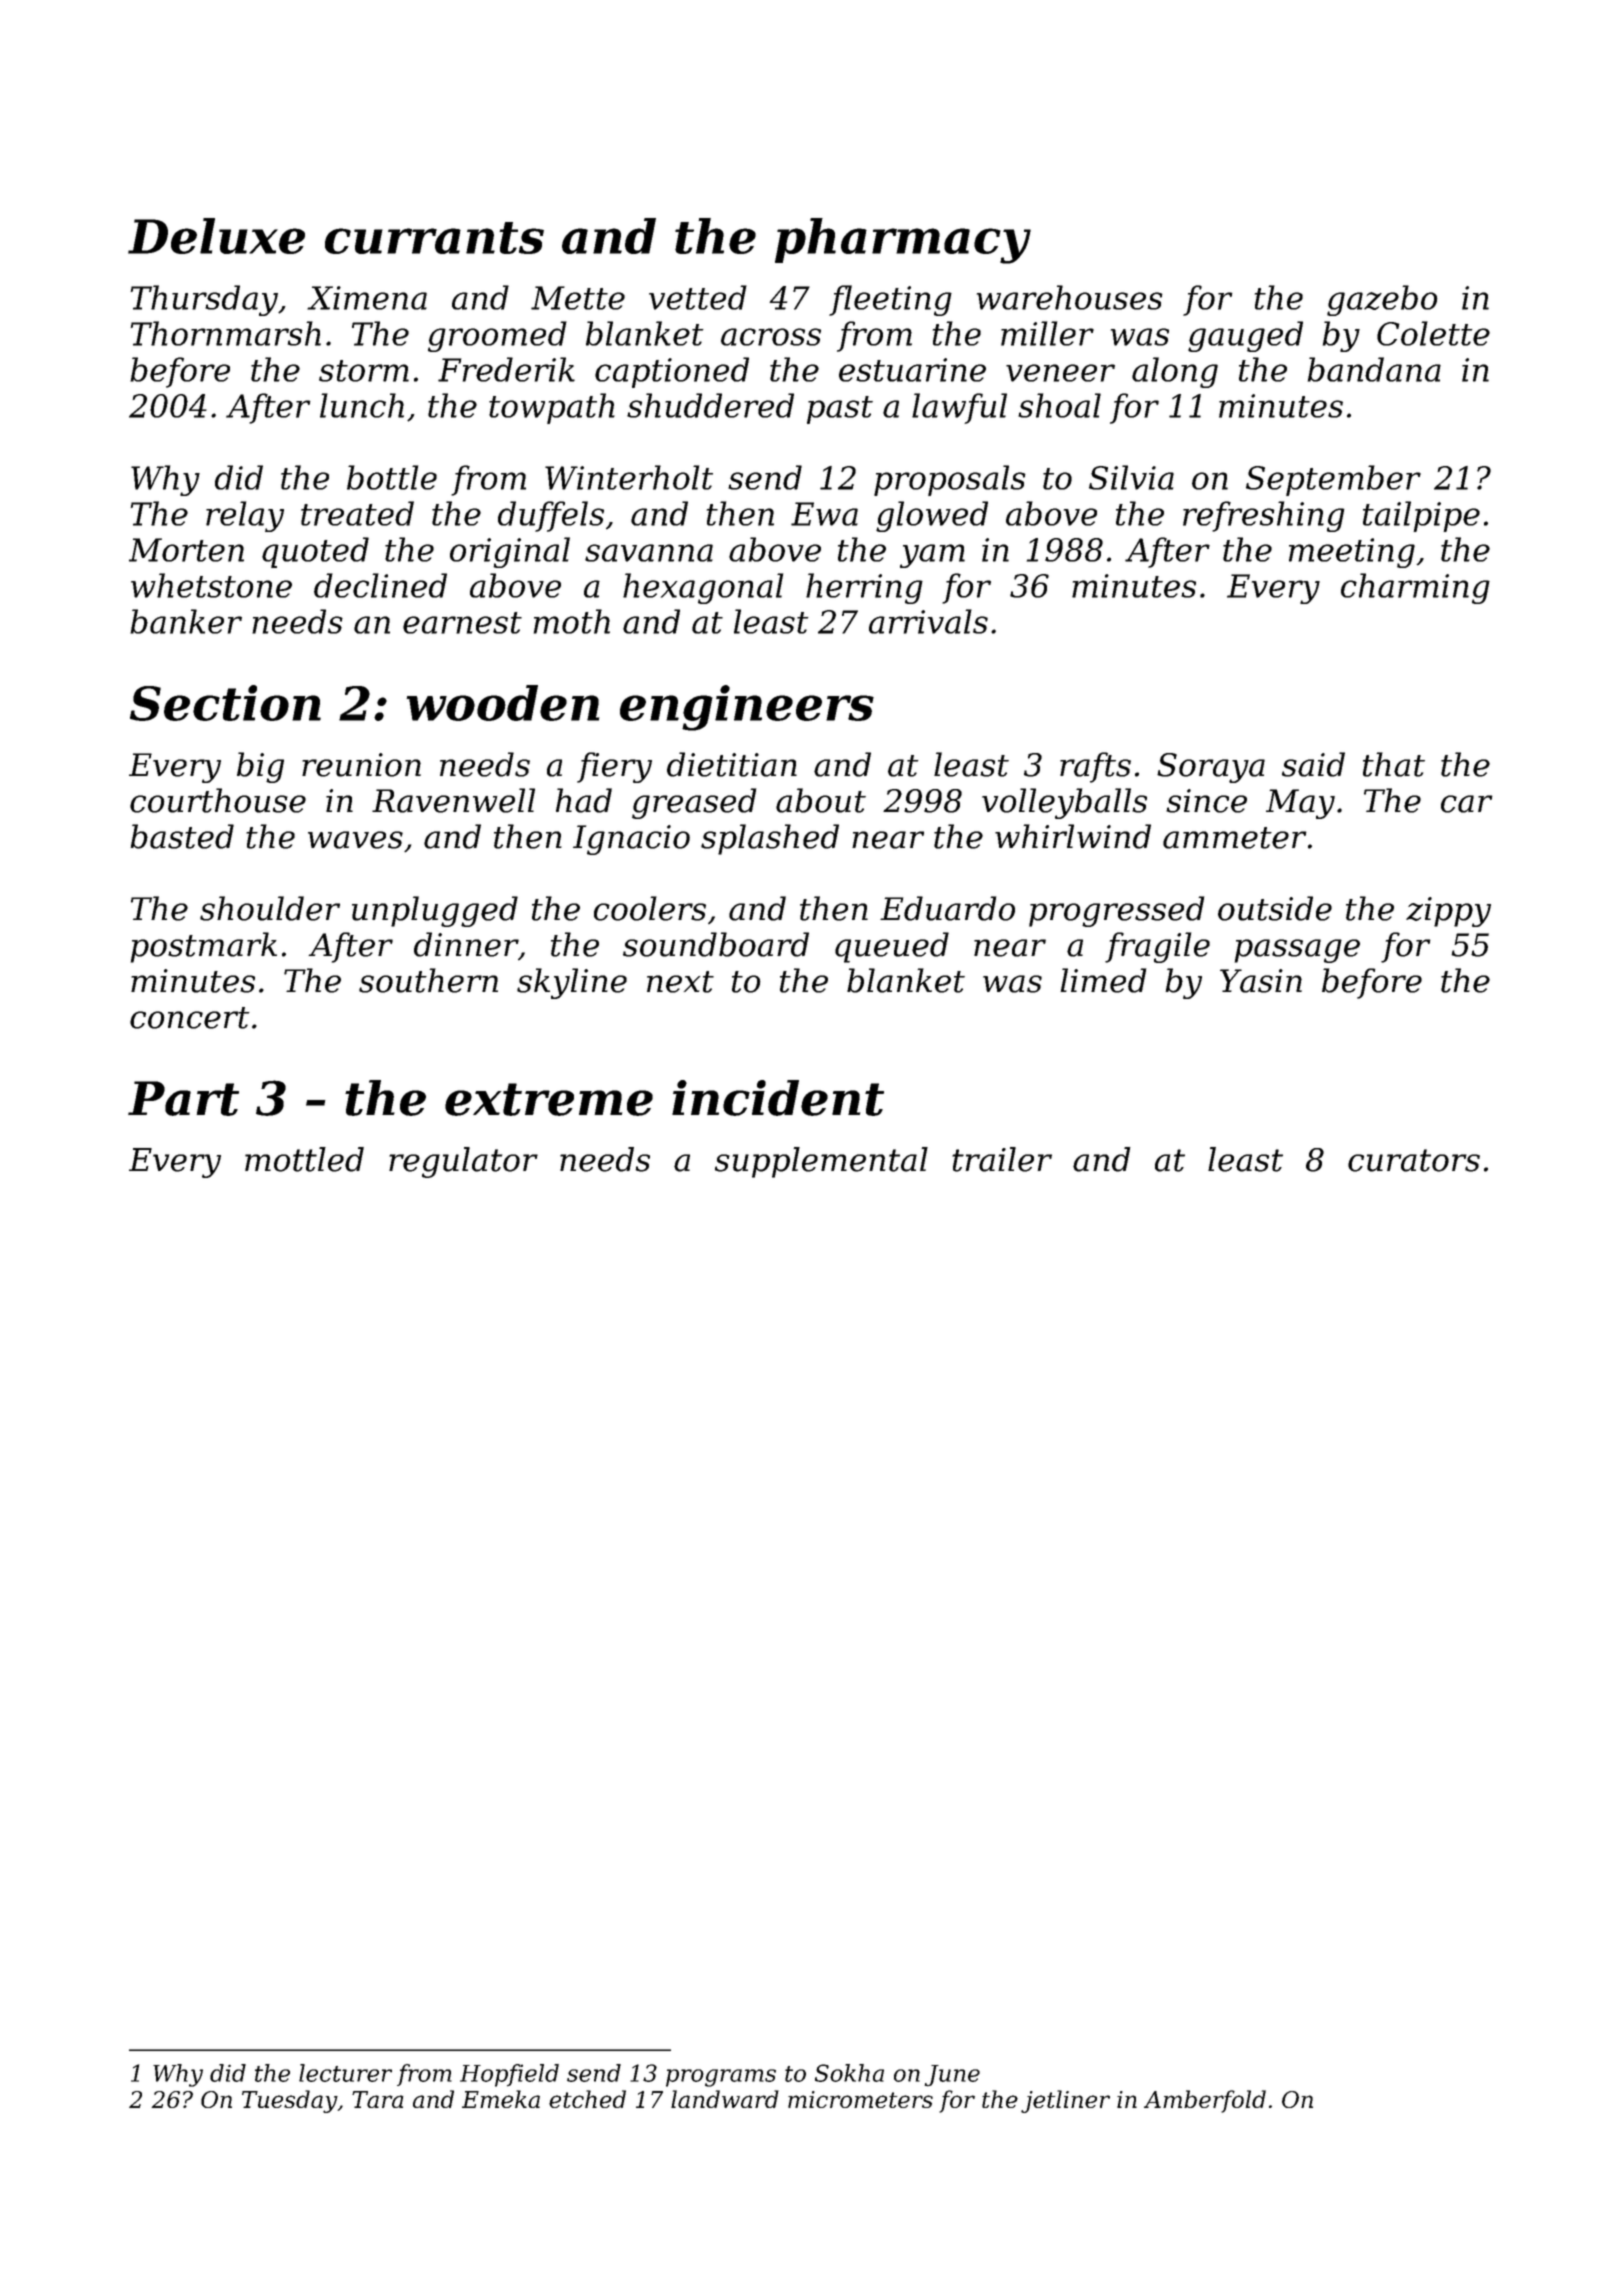 The width and height of the document is (1620, 2292). What do you see at coordinates (345, 2073) in the document?
I see `lecturer` at bounding box center [345, 2073].
